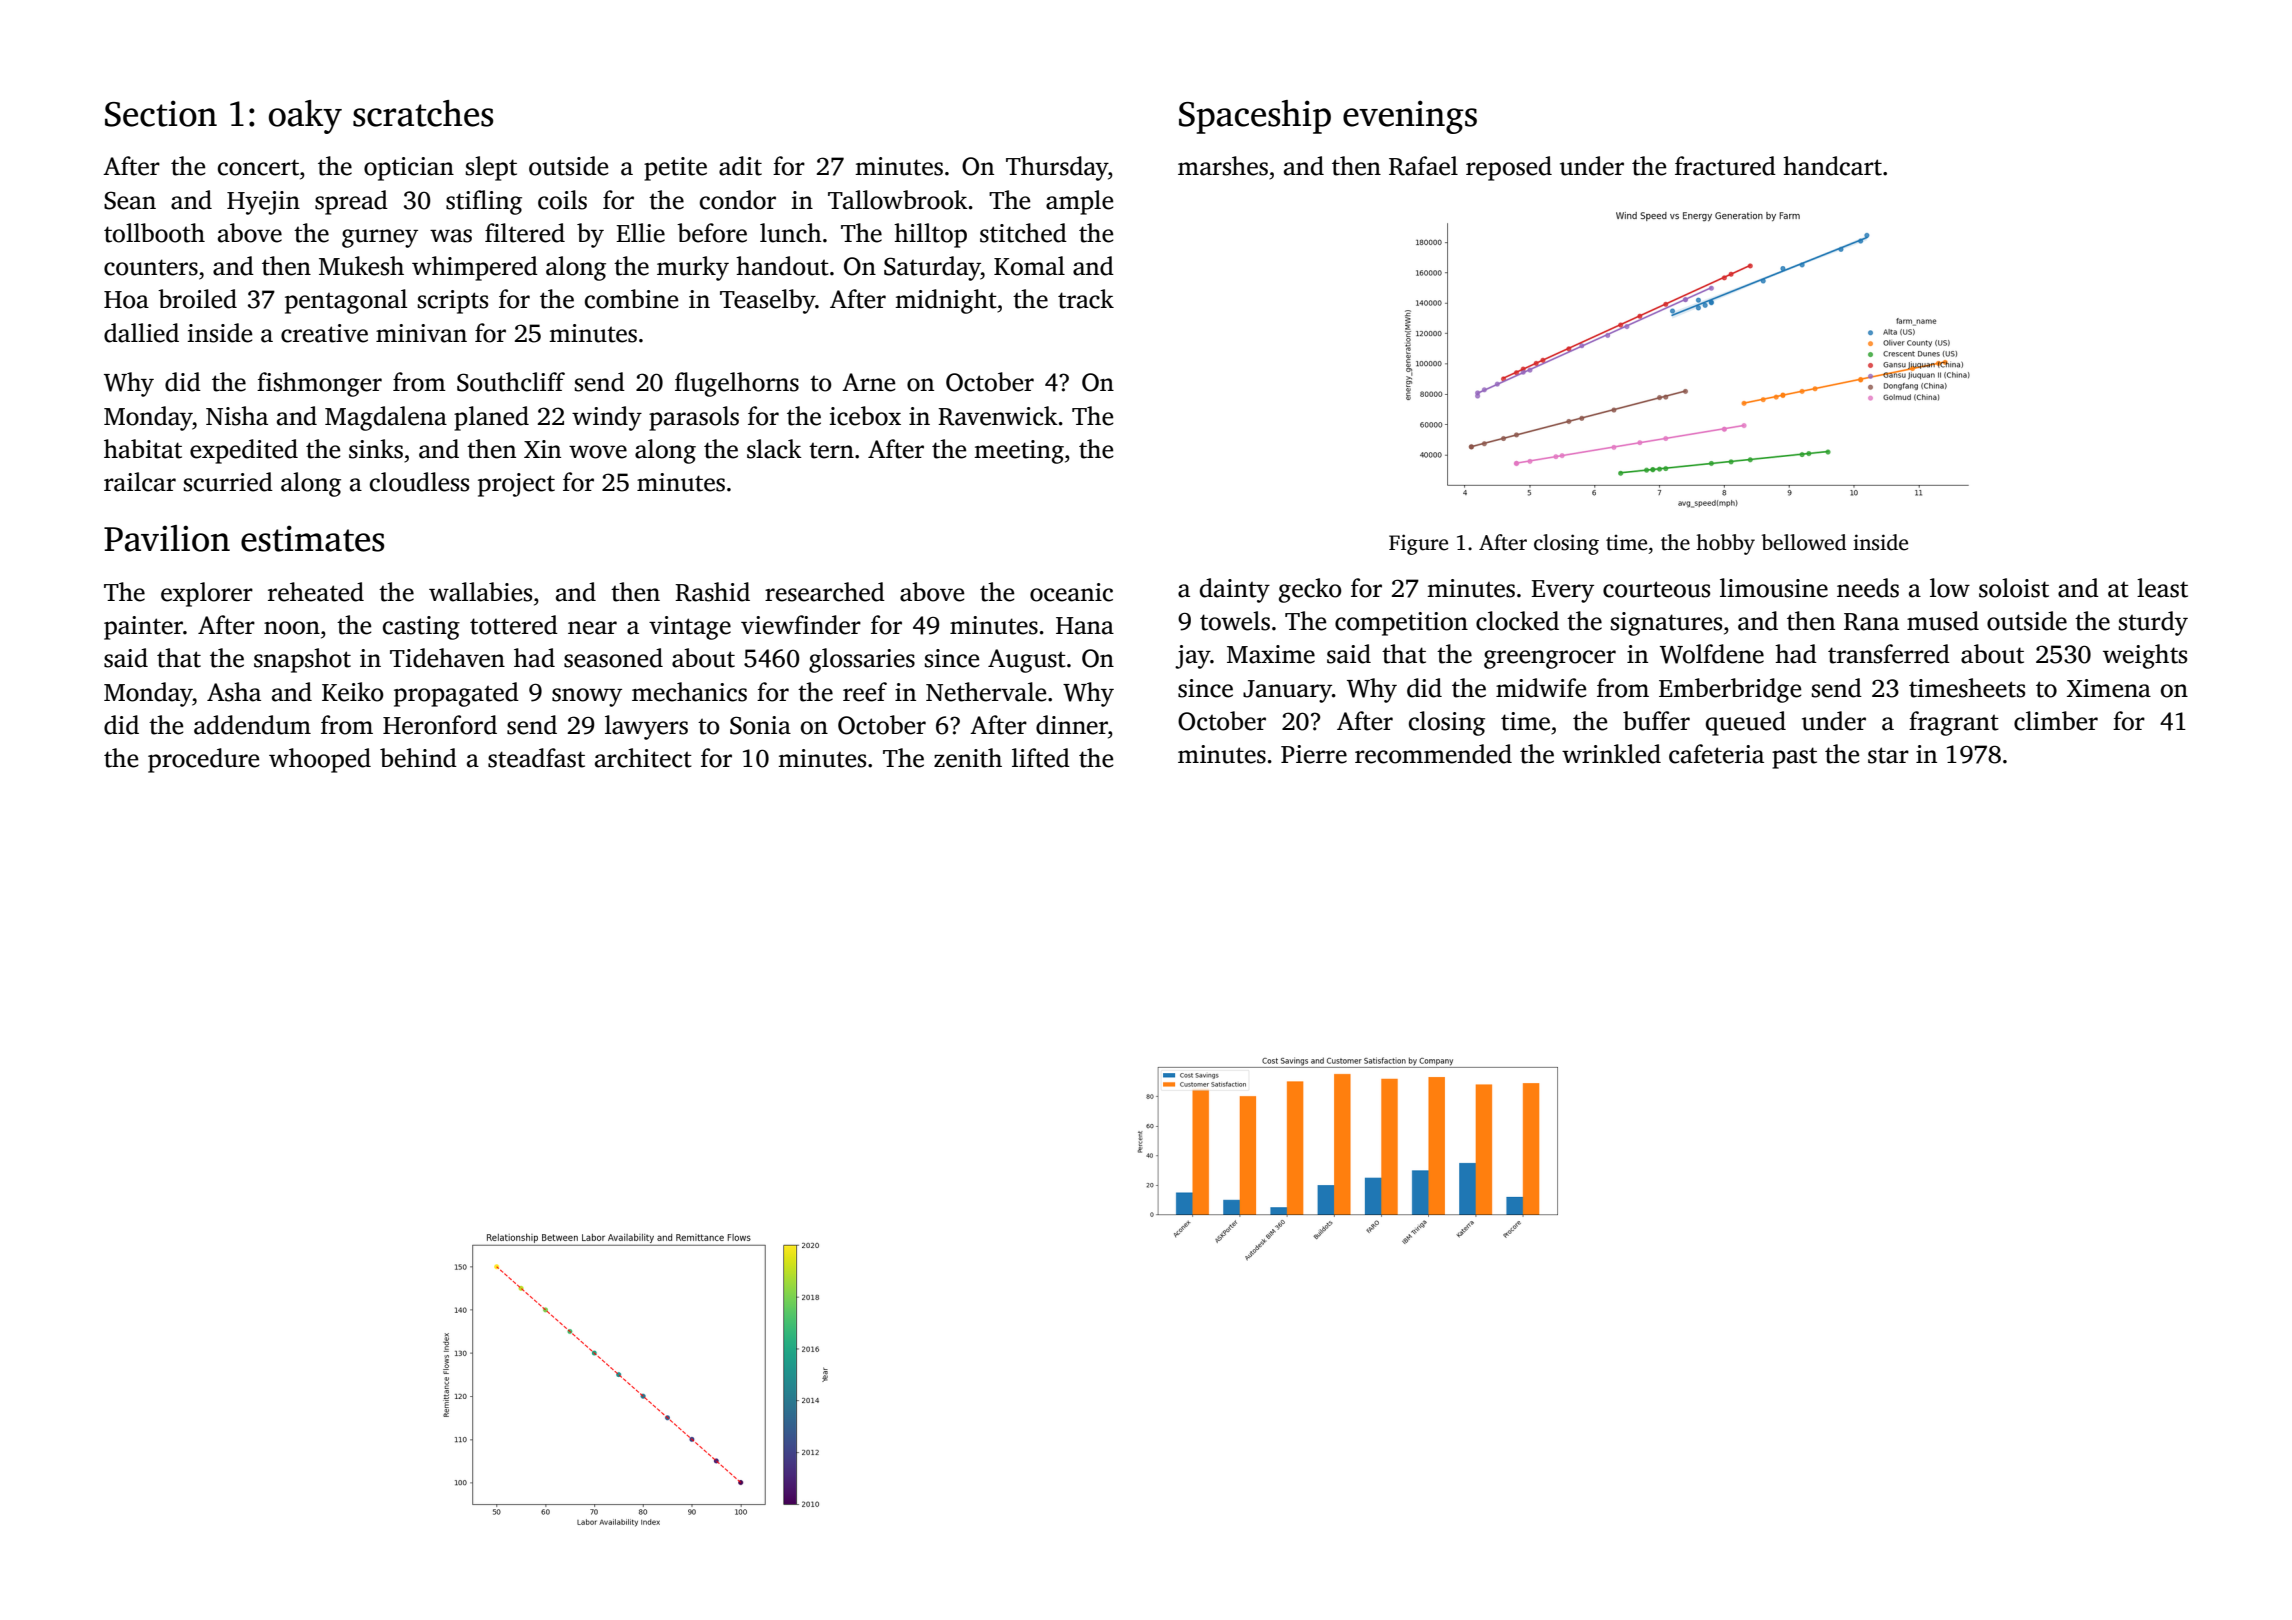 This screenshot has width=2292, height=1620. What do you see at coordinates (320, 760) in the screenshot?
I see `whooped` at bounding box center [320, 760].
